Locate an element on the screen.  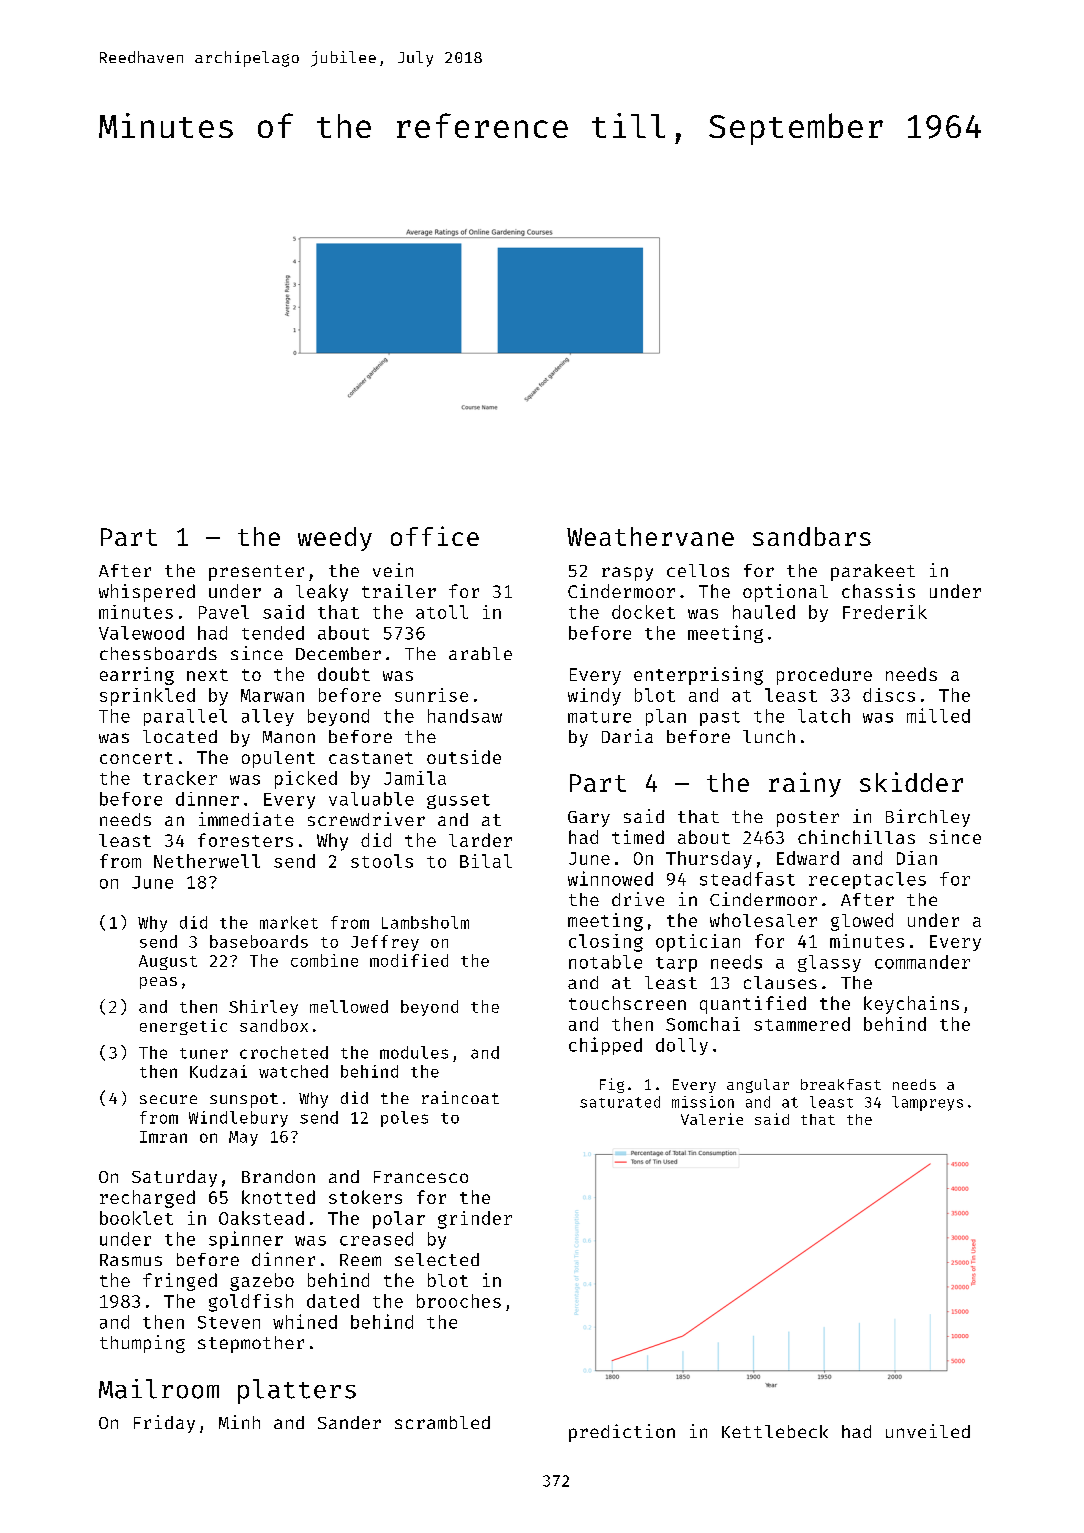
Netherwell is located at coordinates (207, 861).
